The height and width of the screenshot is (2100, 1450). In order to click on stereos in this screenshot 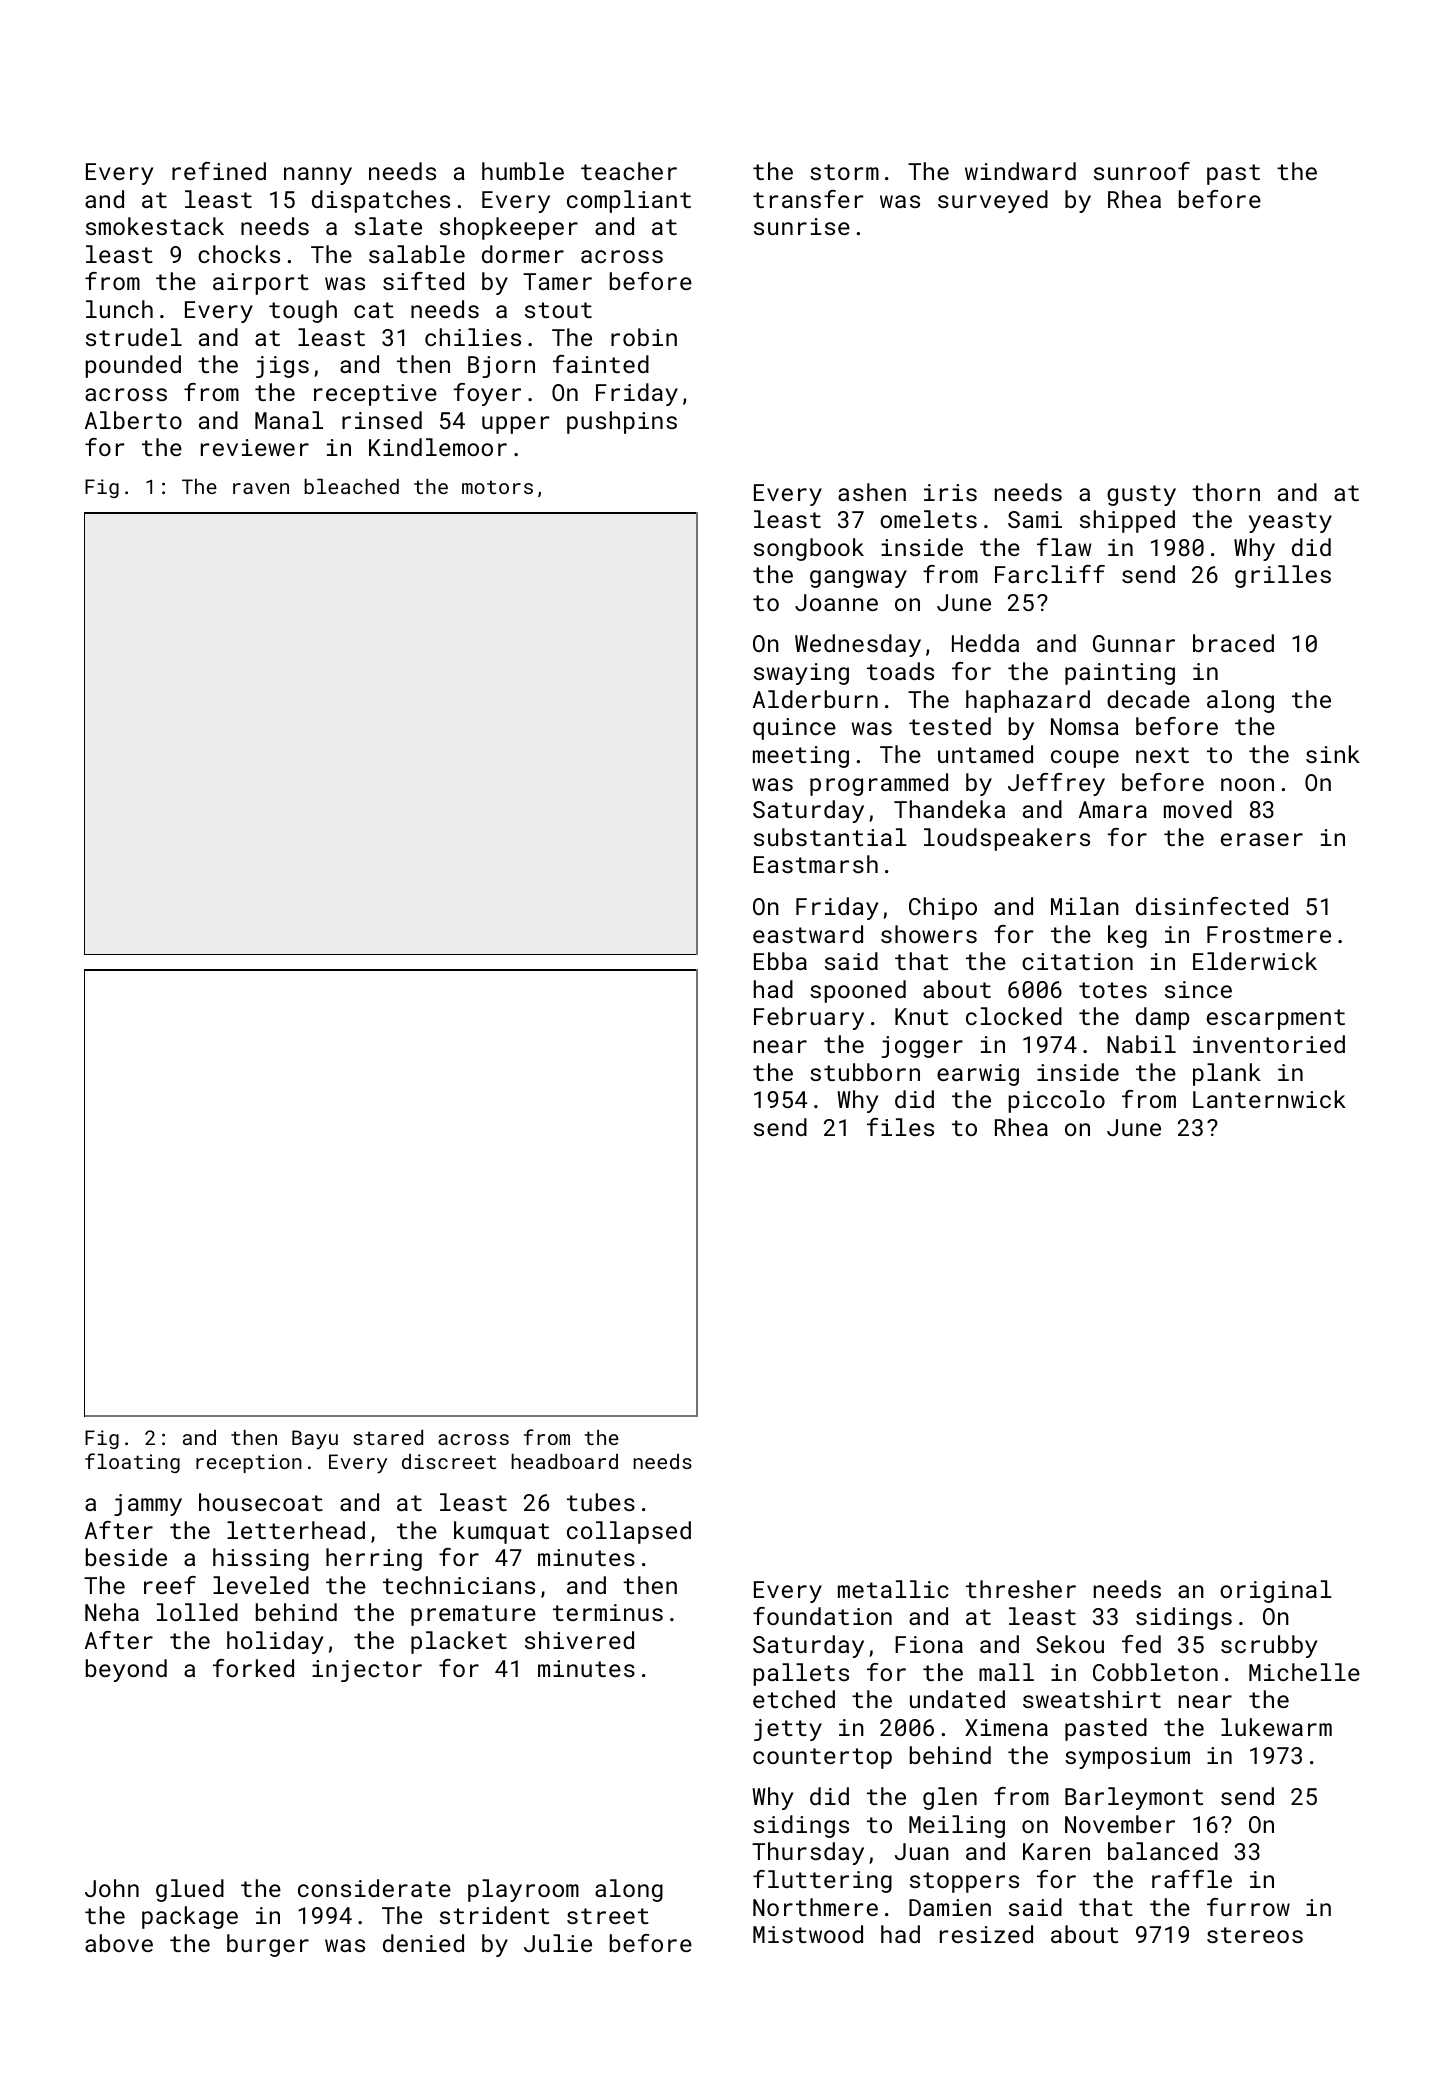, I will do `click(1255, 1935)`.
